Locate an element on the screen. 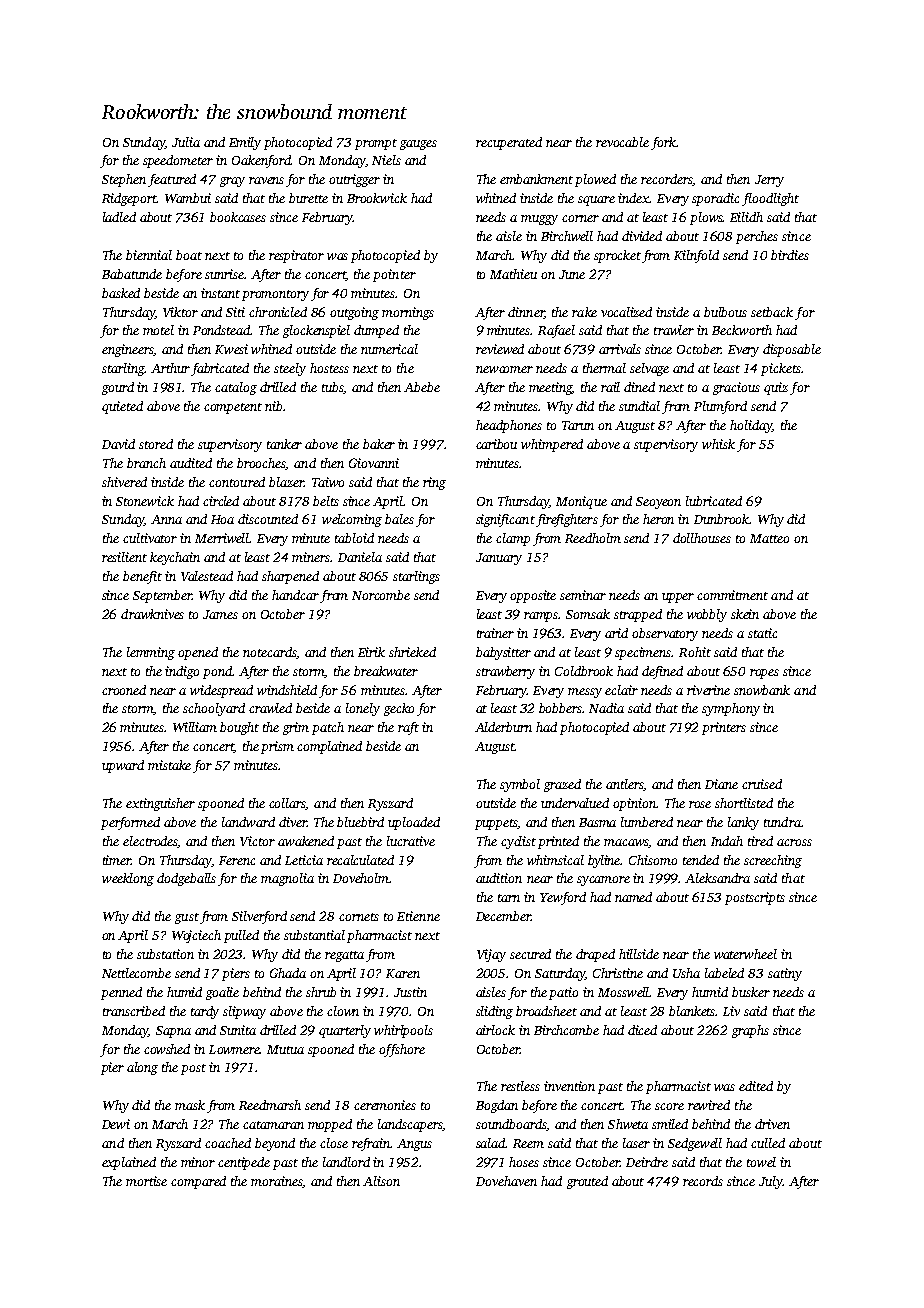 This screenshot has height=1308, width=924. Julia is located at coordinates (186, 142).
